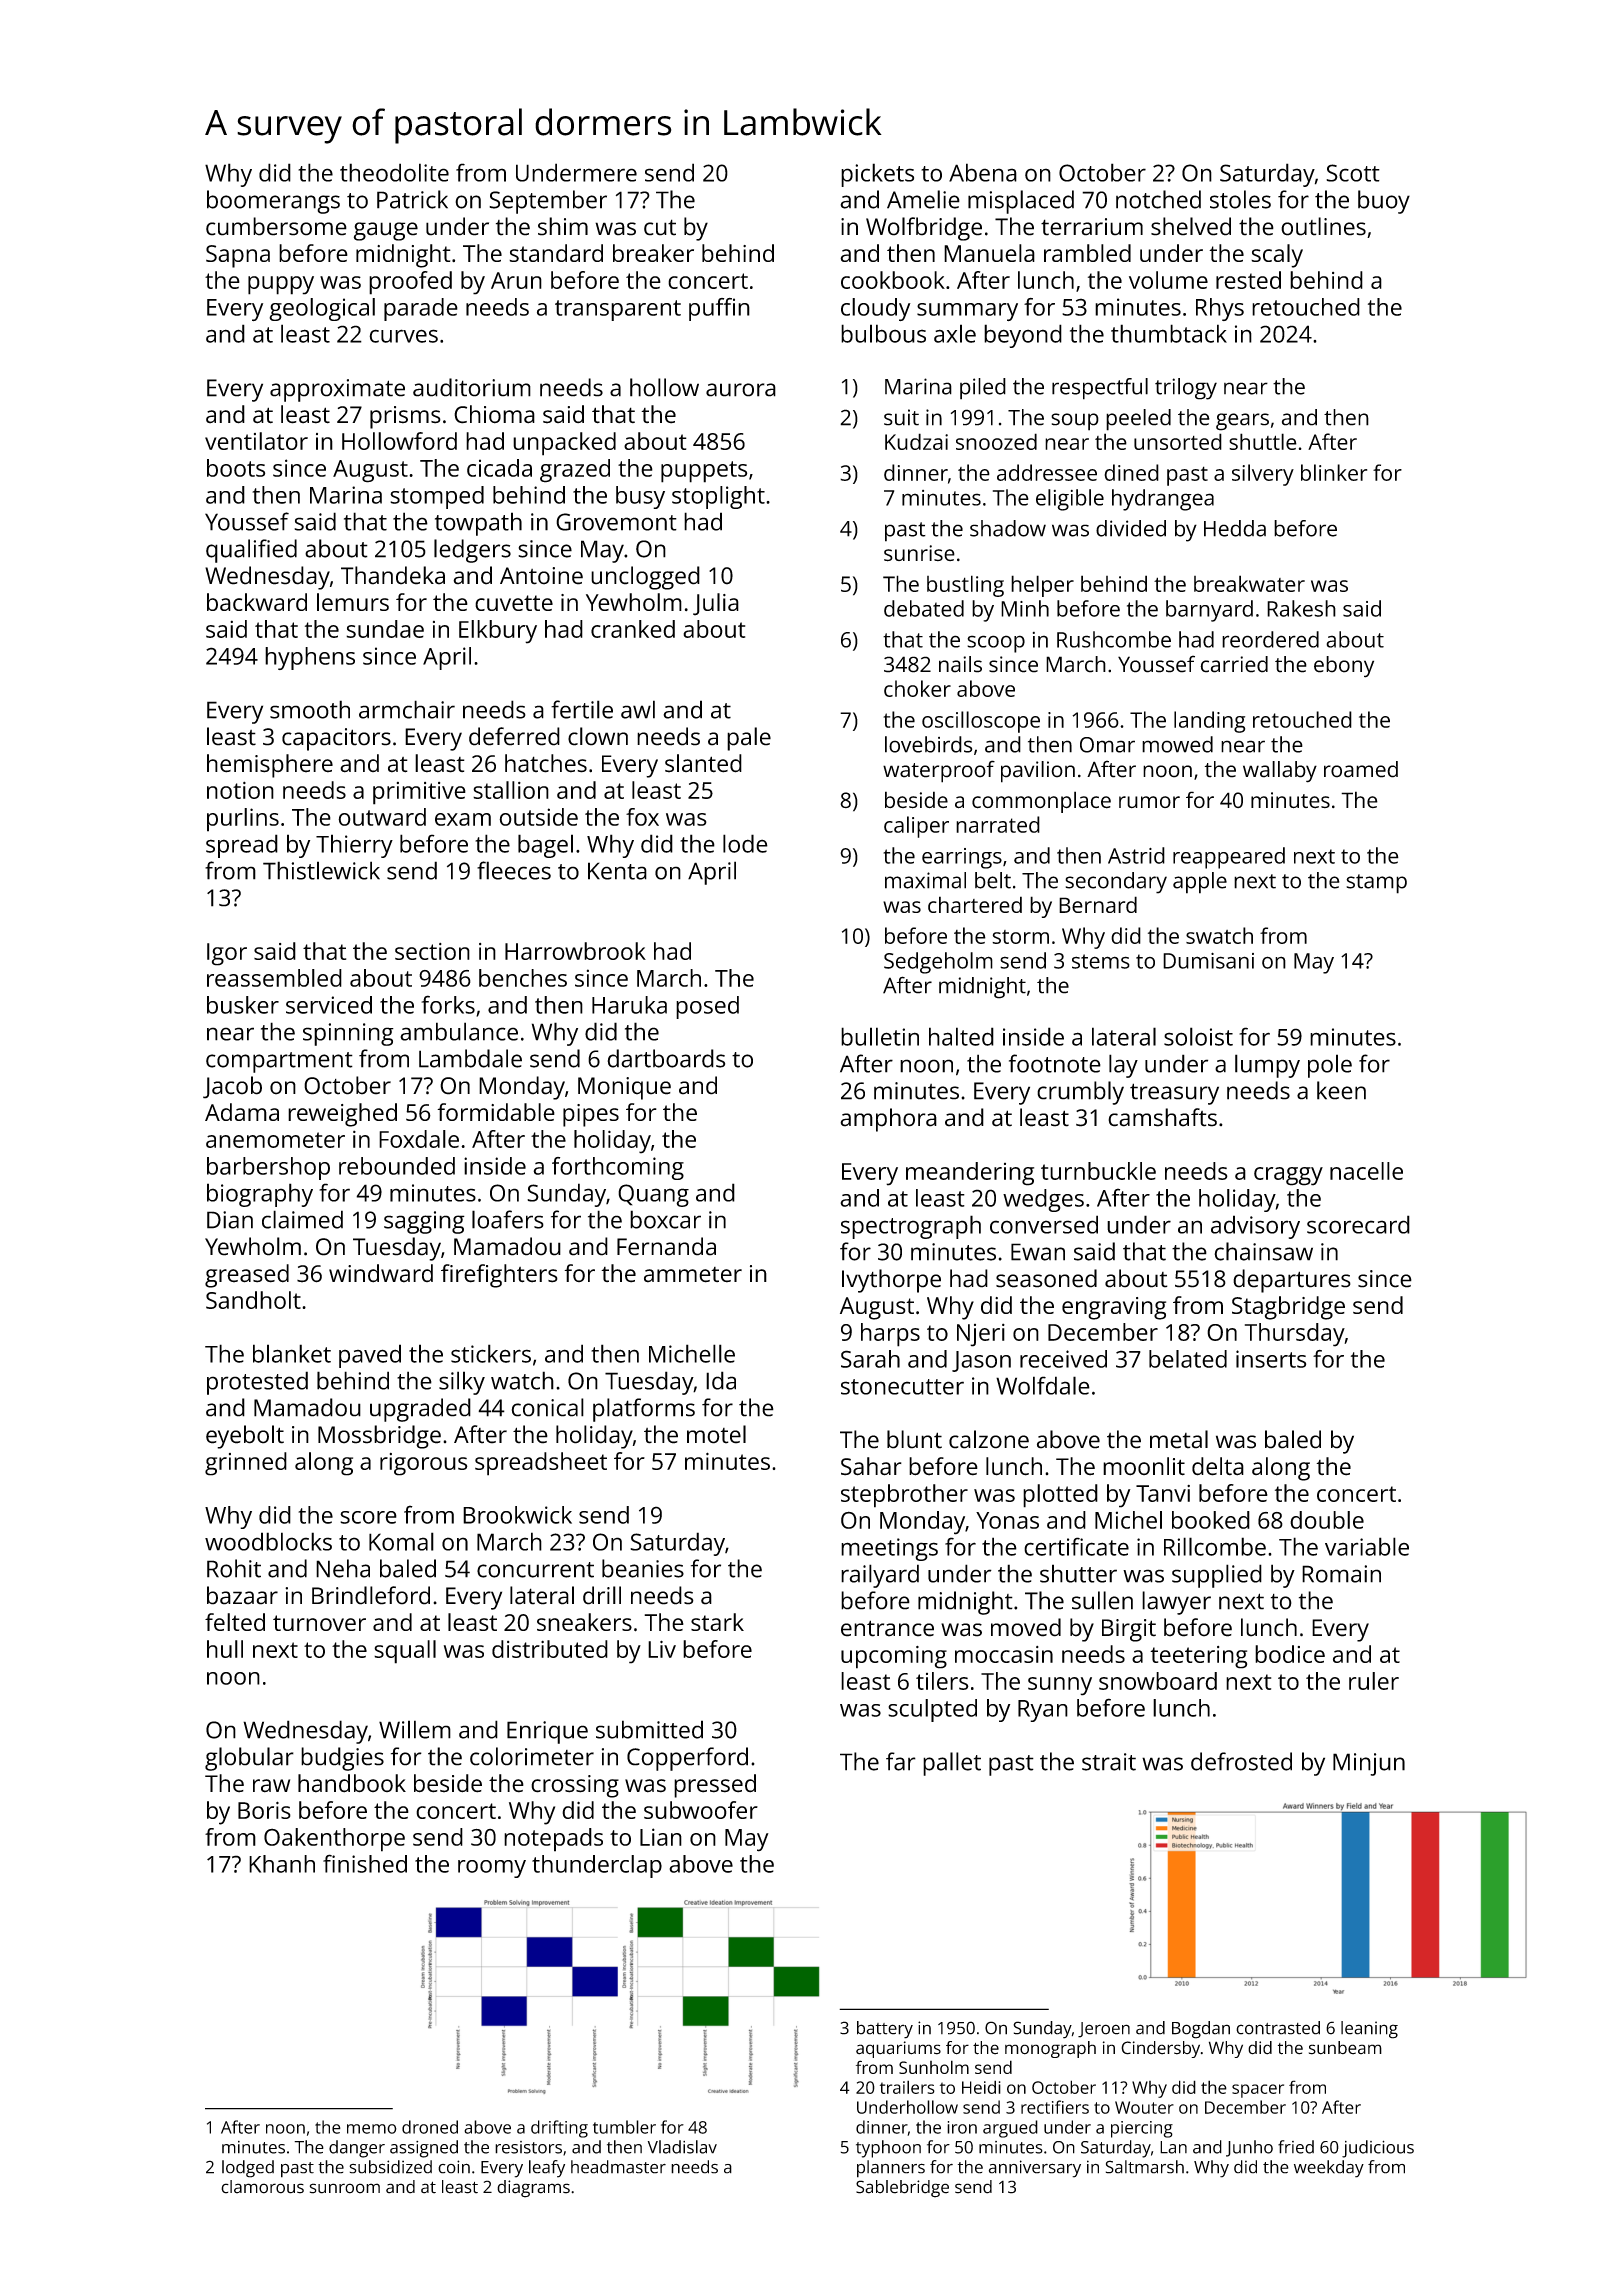 The width and height of the screenshot is (1620, 2292). I want to click on pickets, so click(877, 175).
